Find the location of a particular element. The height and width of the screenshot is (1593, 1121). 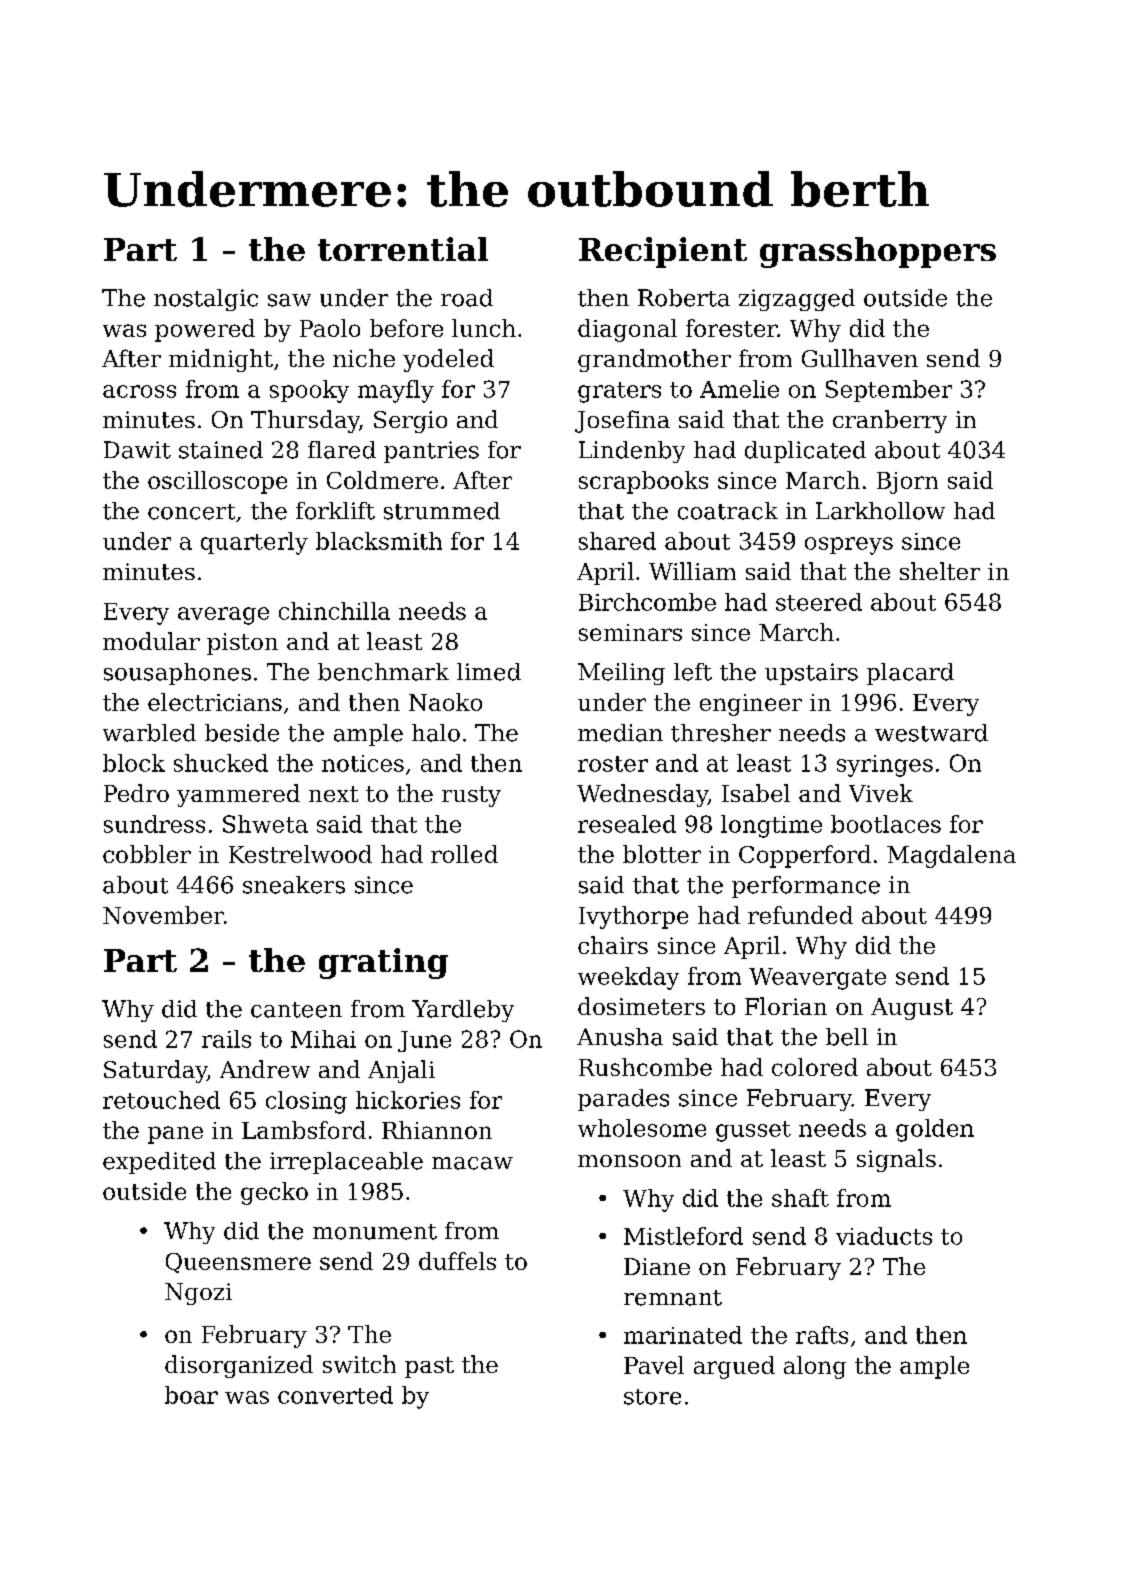

saw is located at coordinates (289, 300).
